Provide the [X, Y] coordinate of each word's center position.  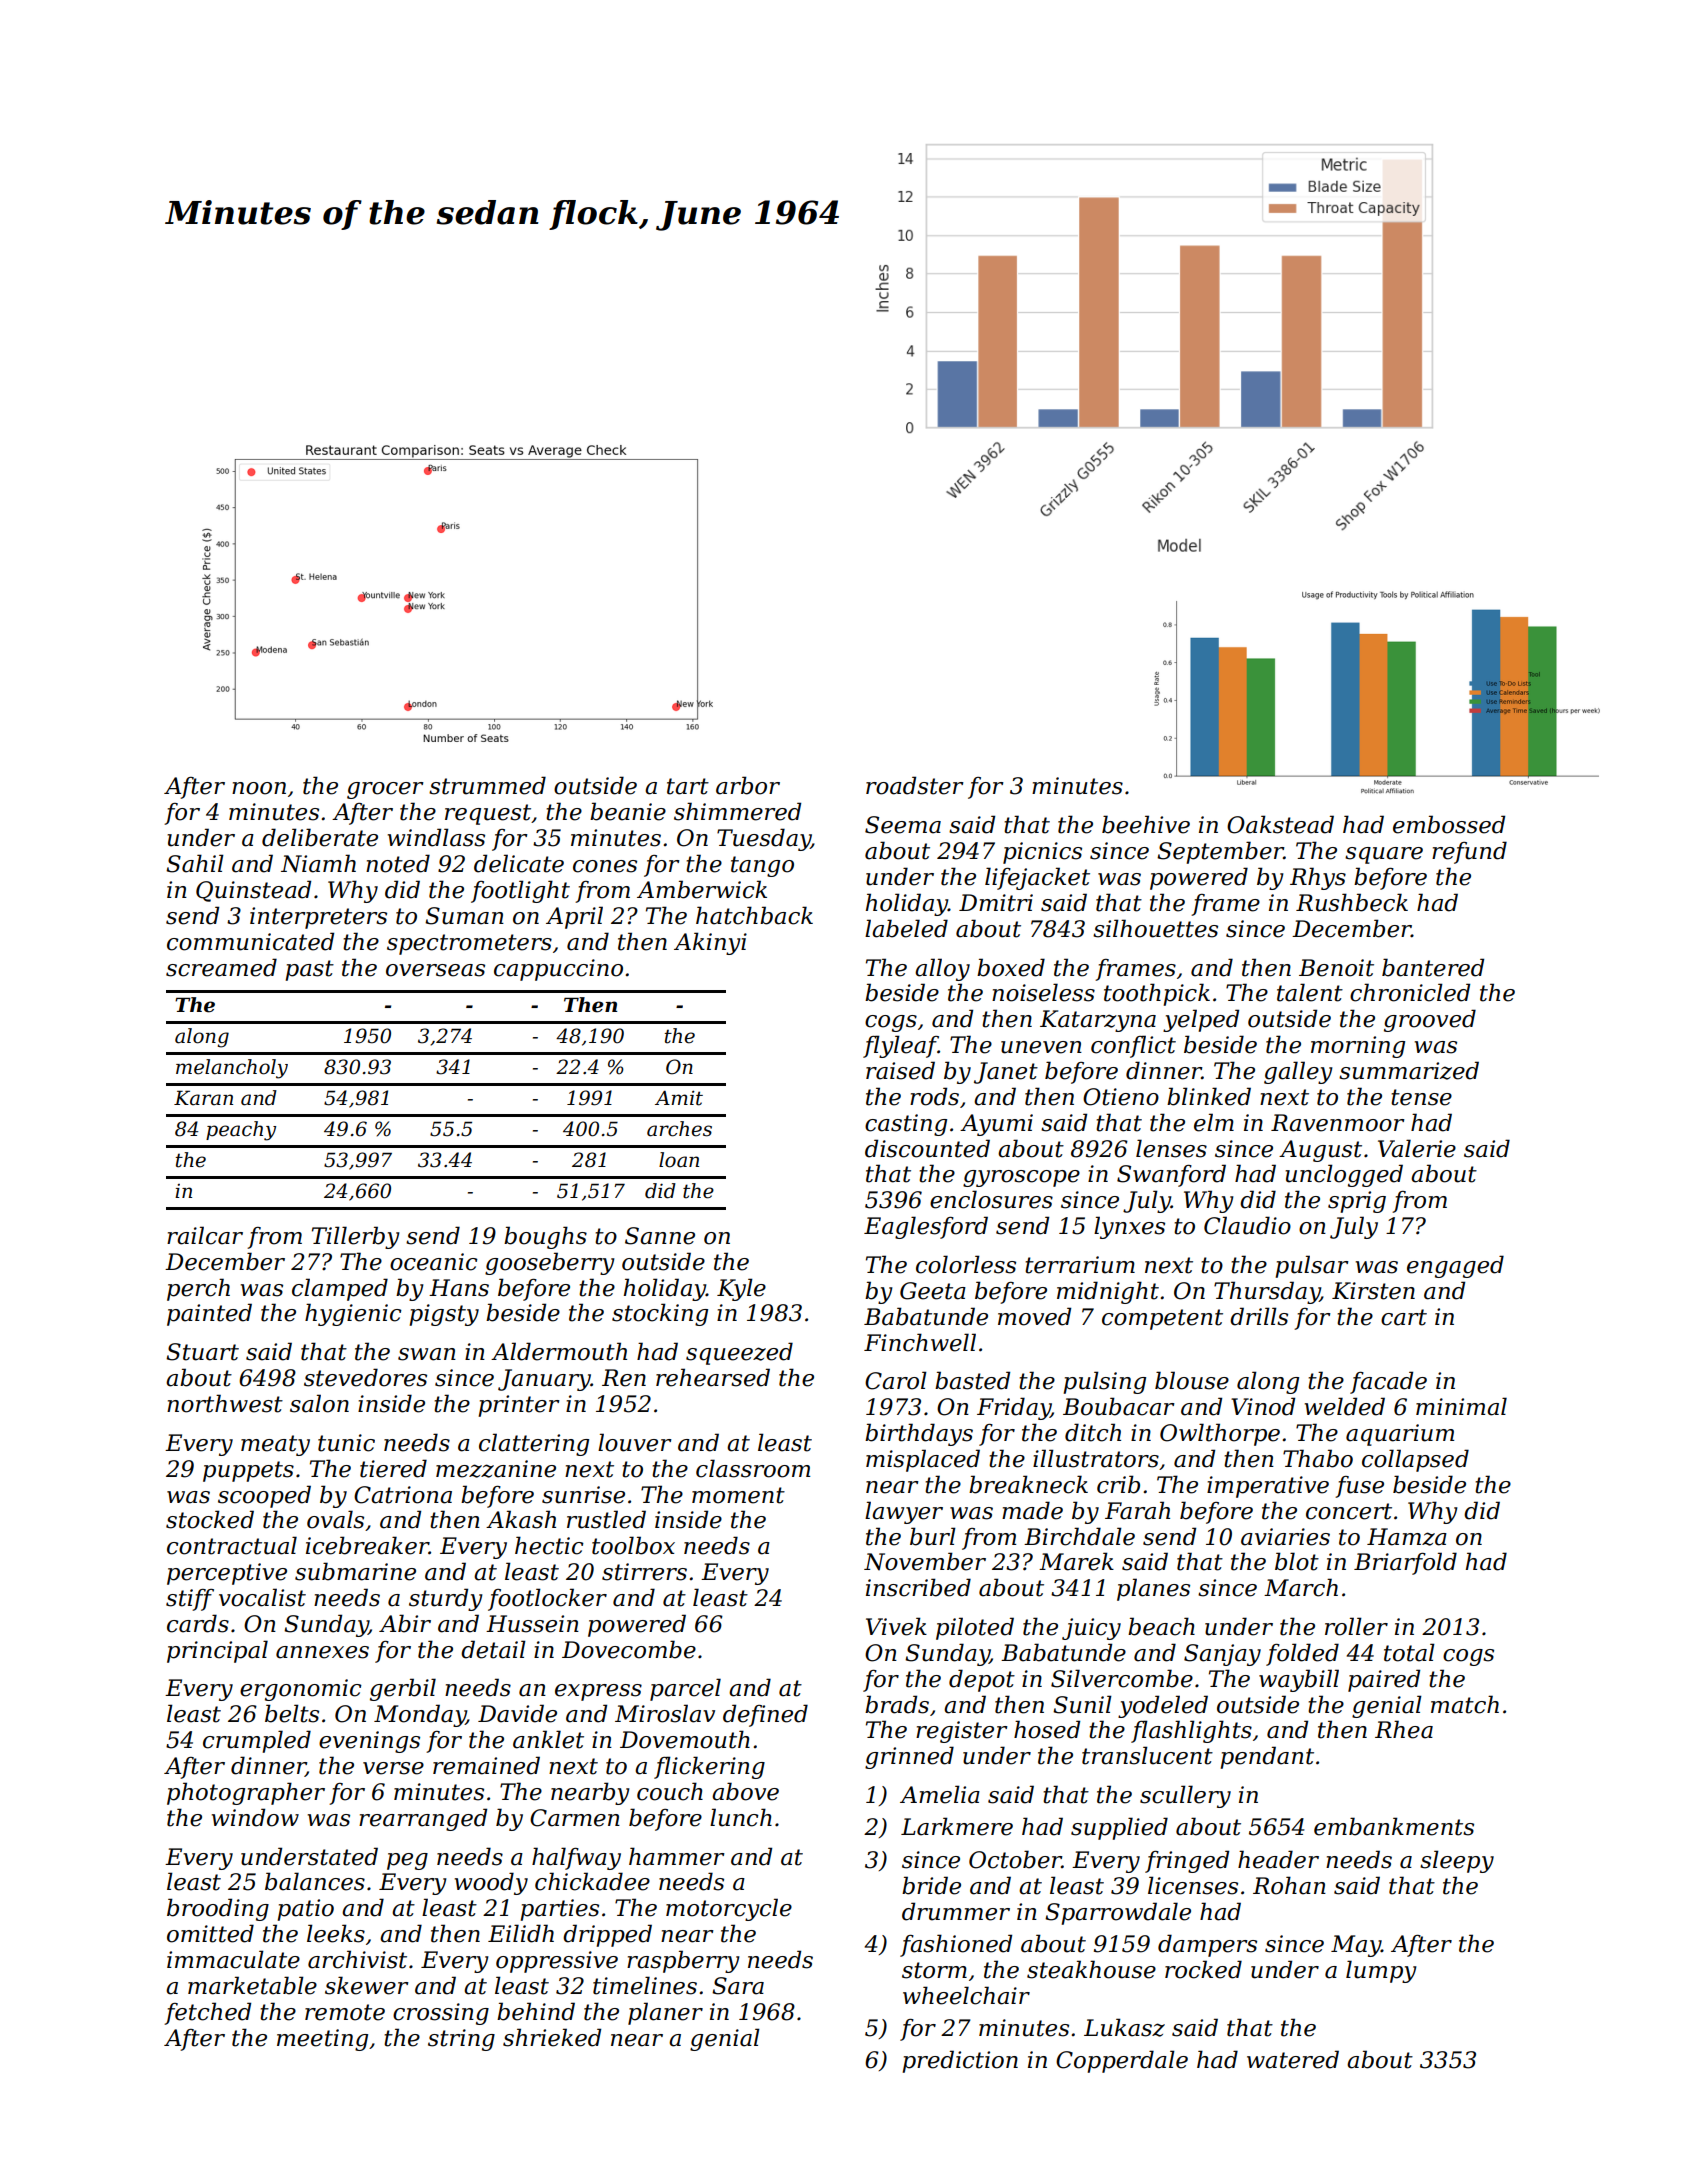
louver [635, 1442]
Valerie [1417, 1148]
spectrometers [469, 944]
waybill [1299, 1680]
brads [897, 1704]
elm [1214, 1122]
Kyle [741, 1289]
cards [198, 1623]
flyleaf [900, 1046]
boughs [545, 1237]
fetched [207, 2013]
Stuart [202, 1352]
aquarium [1400, 1435]
